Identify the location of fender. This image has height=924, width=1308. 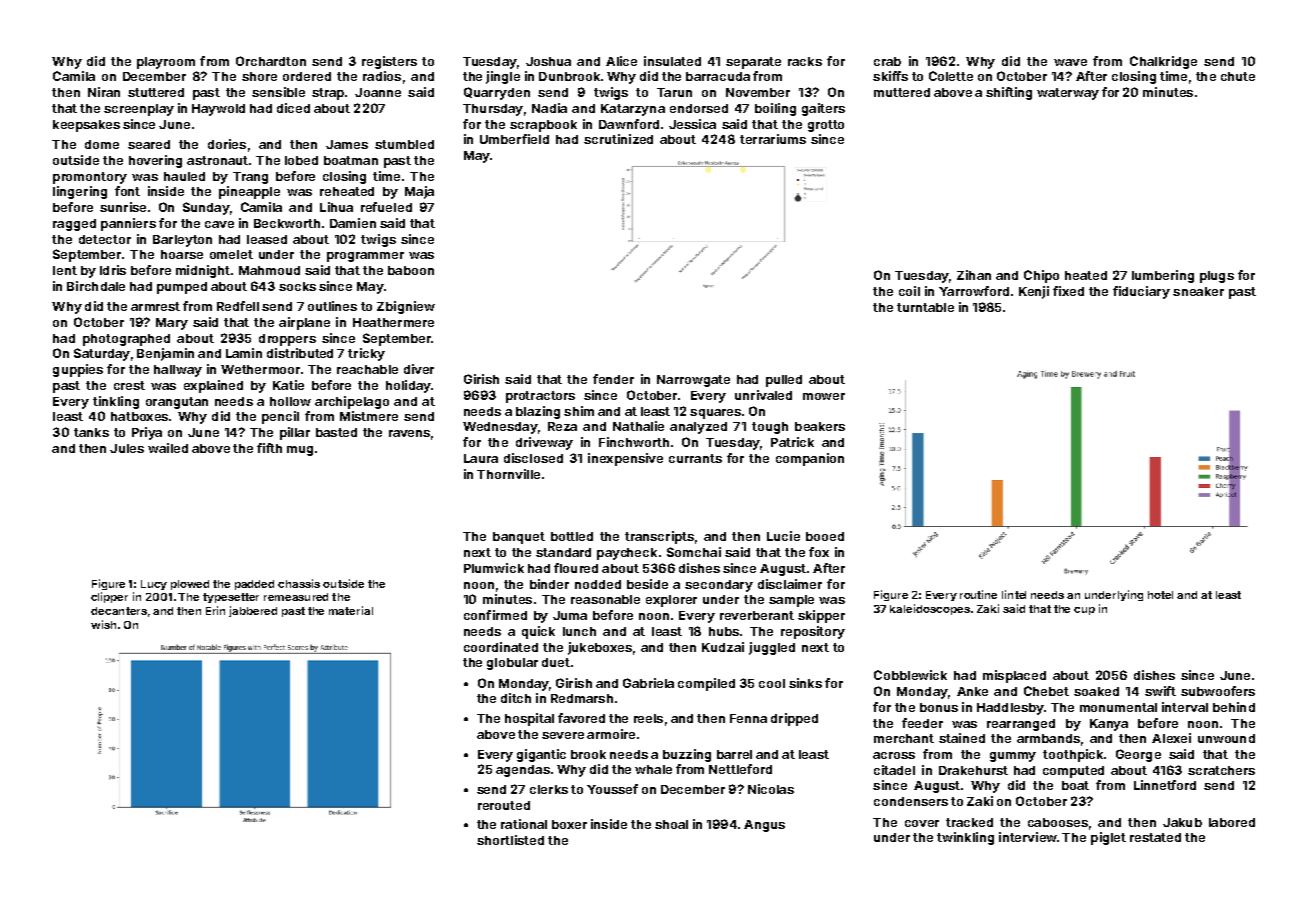
(613, 379).
